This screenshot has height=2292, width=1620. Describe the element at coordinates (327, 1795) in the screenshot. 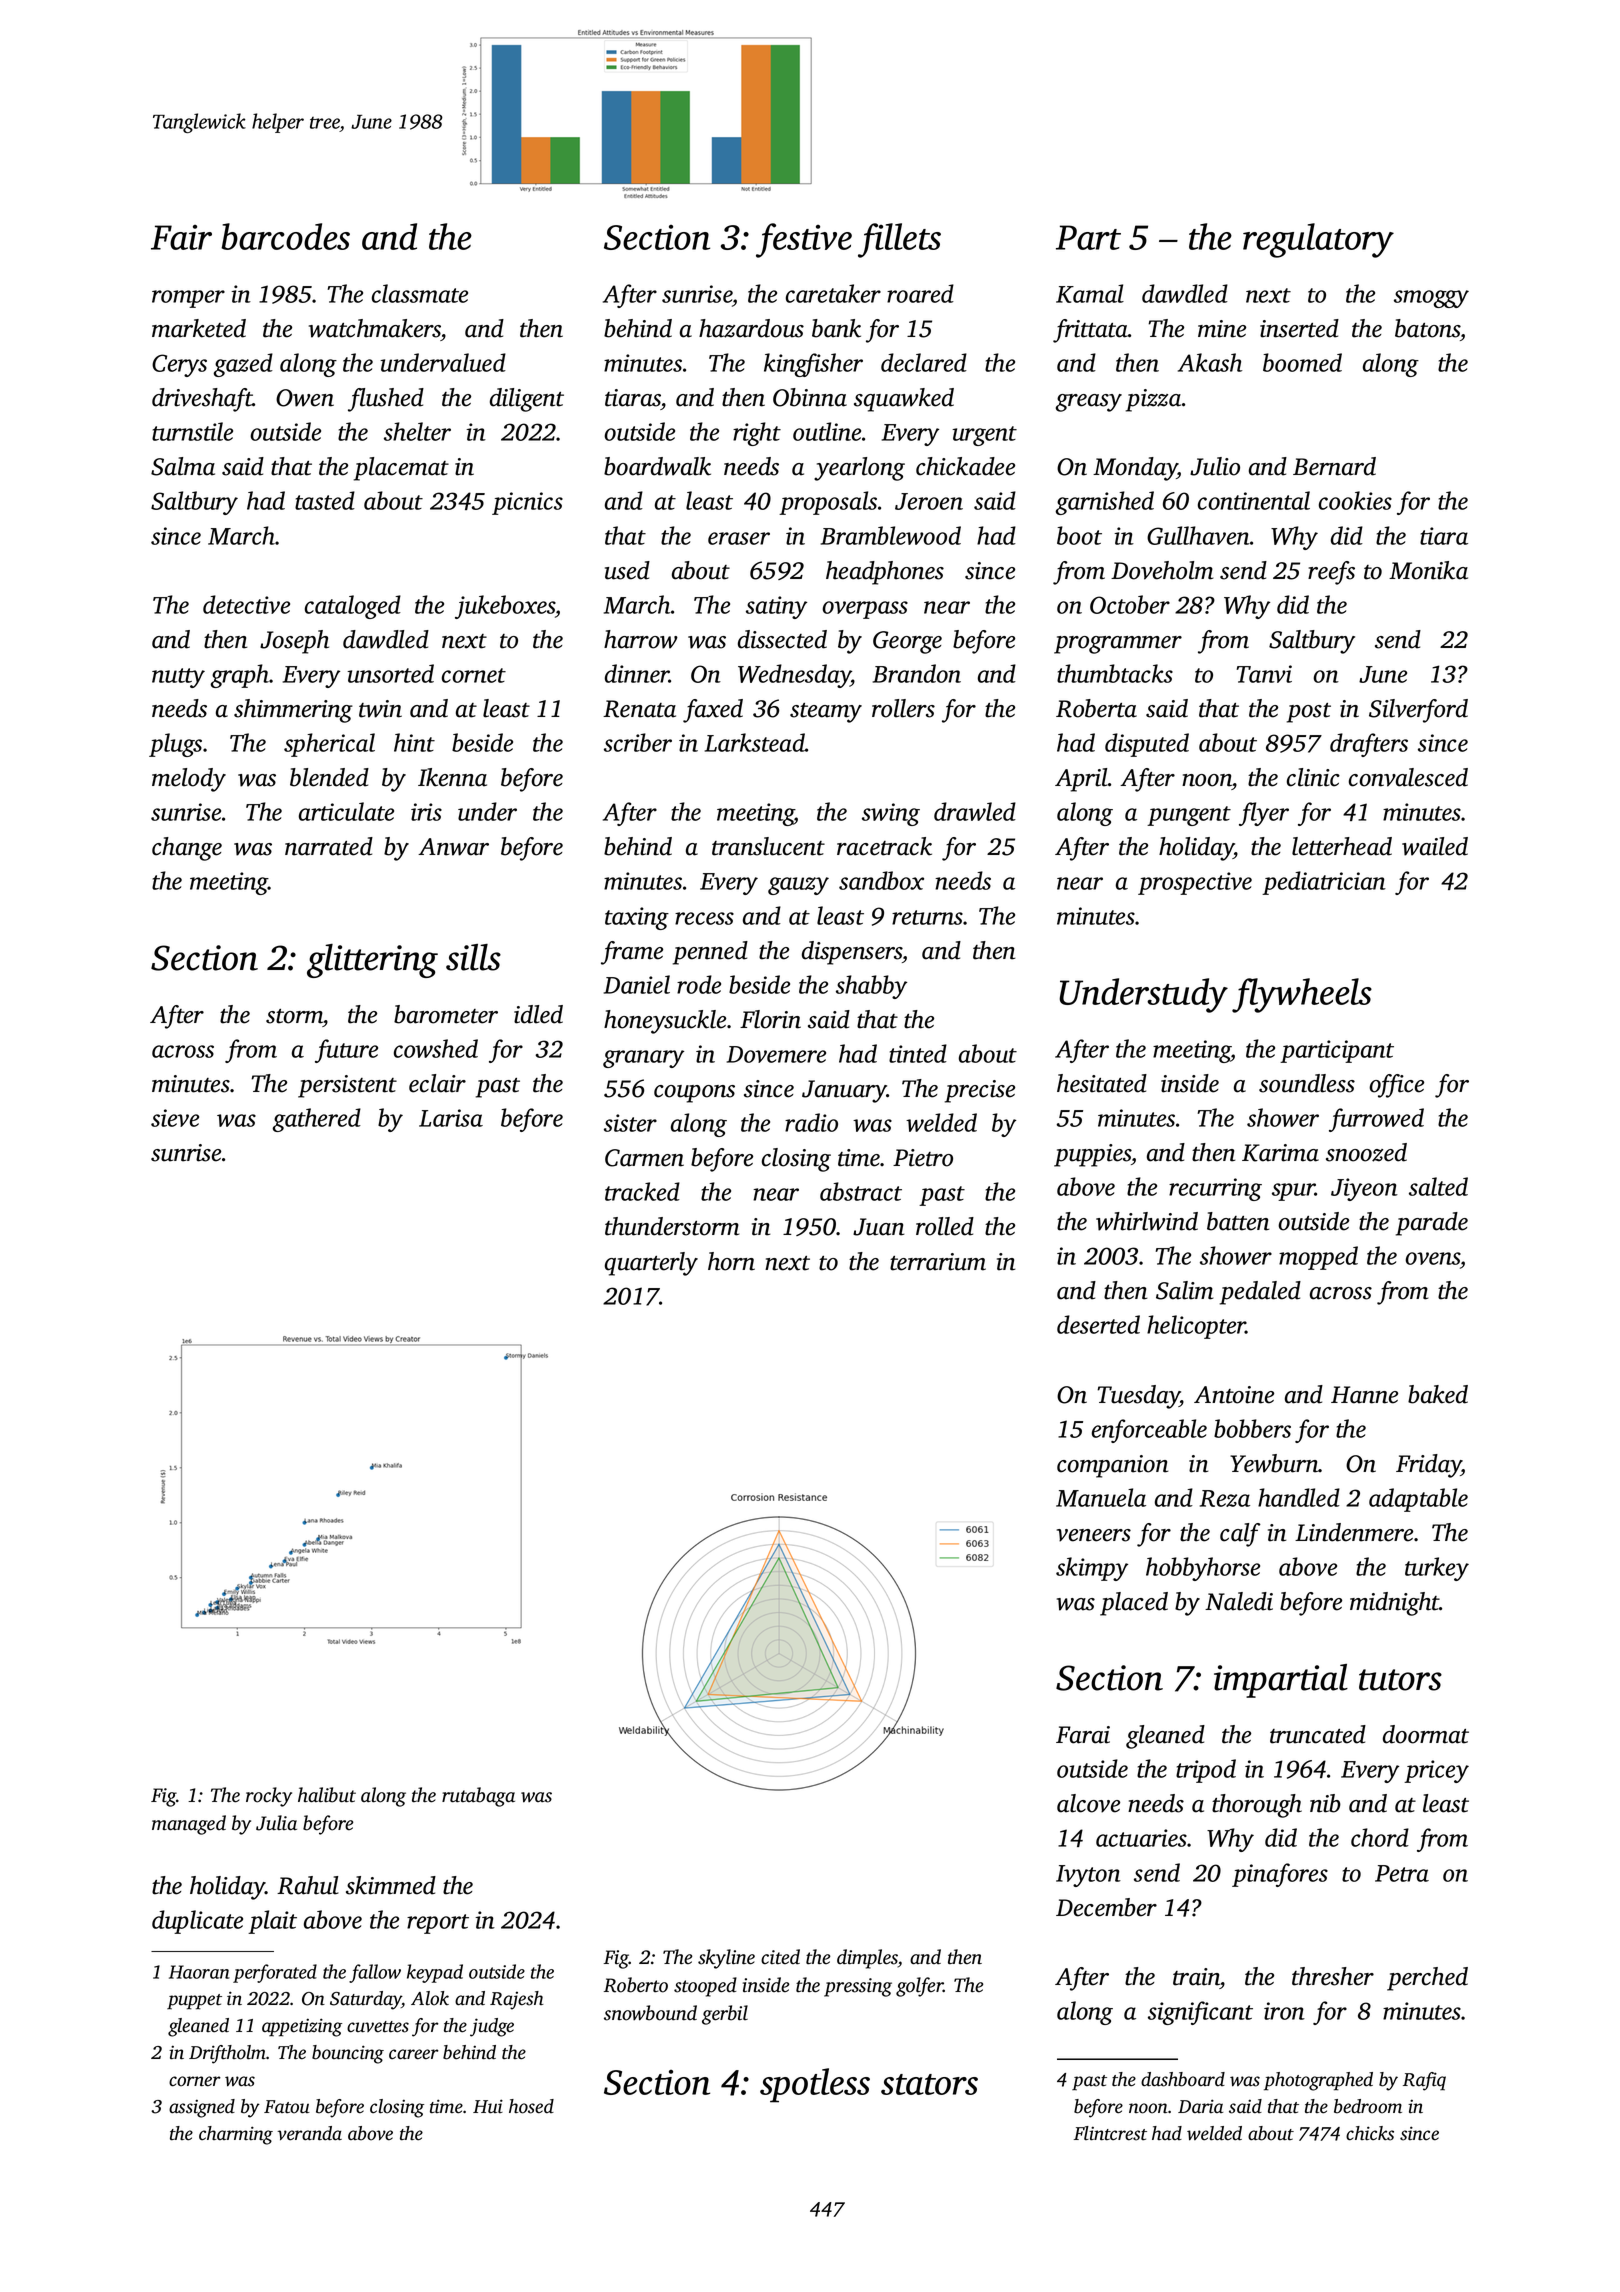

I see `halibut` at that location.
